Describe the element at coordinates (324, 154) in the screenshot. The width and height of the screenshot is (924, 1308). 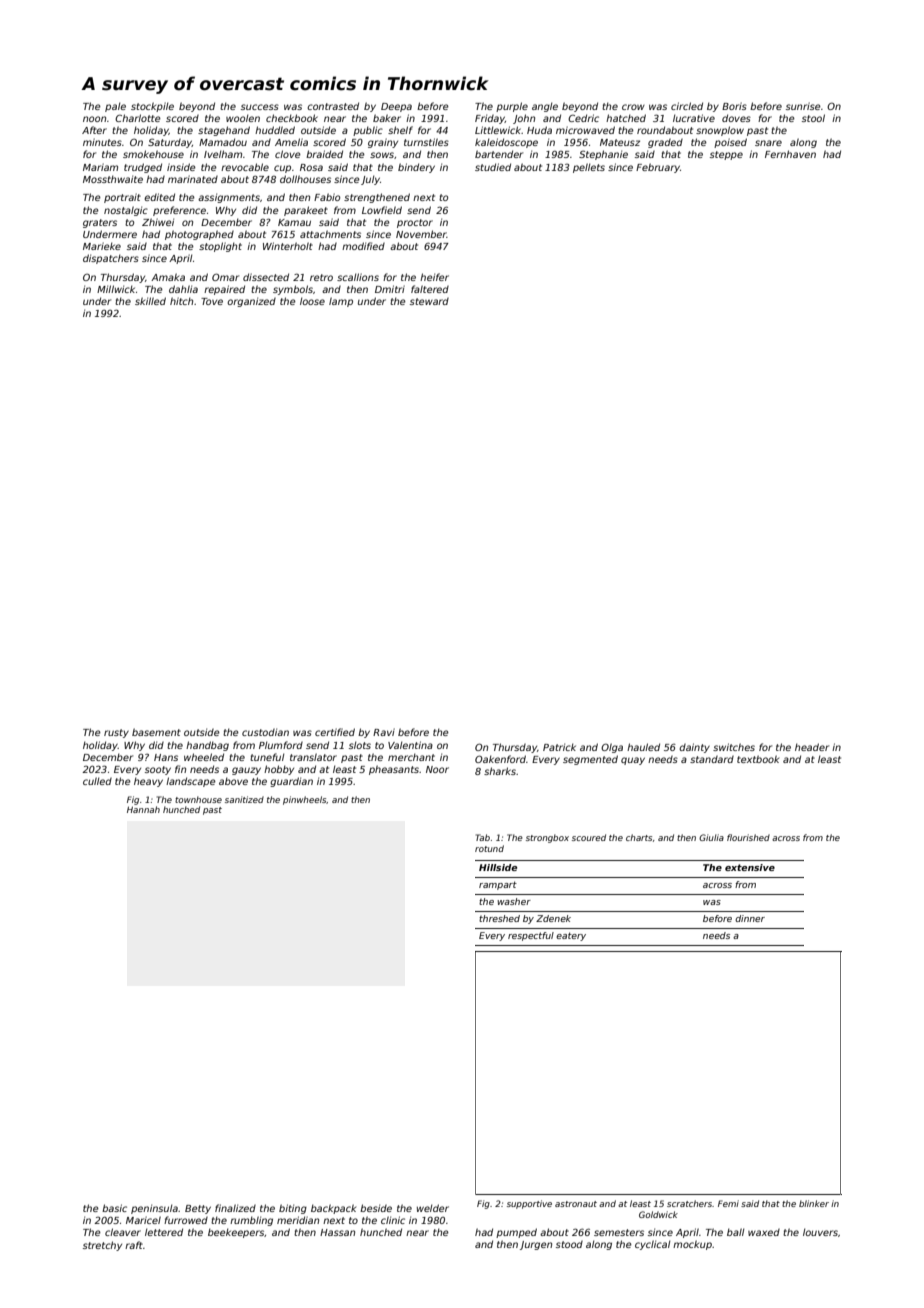
I see `braided` at that location.
